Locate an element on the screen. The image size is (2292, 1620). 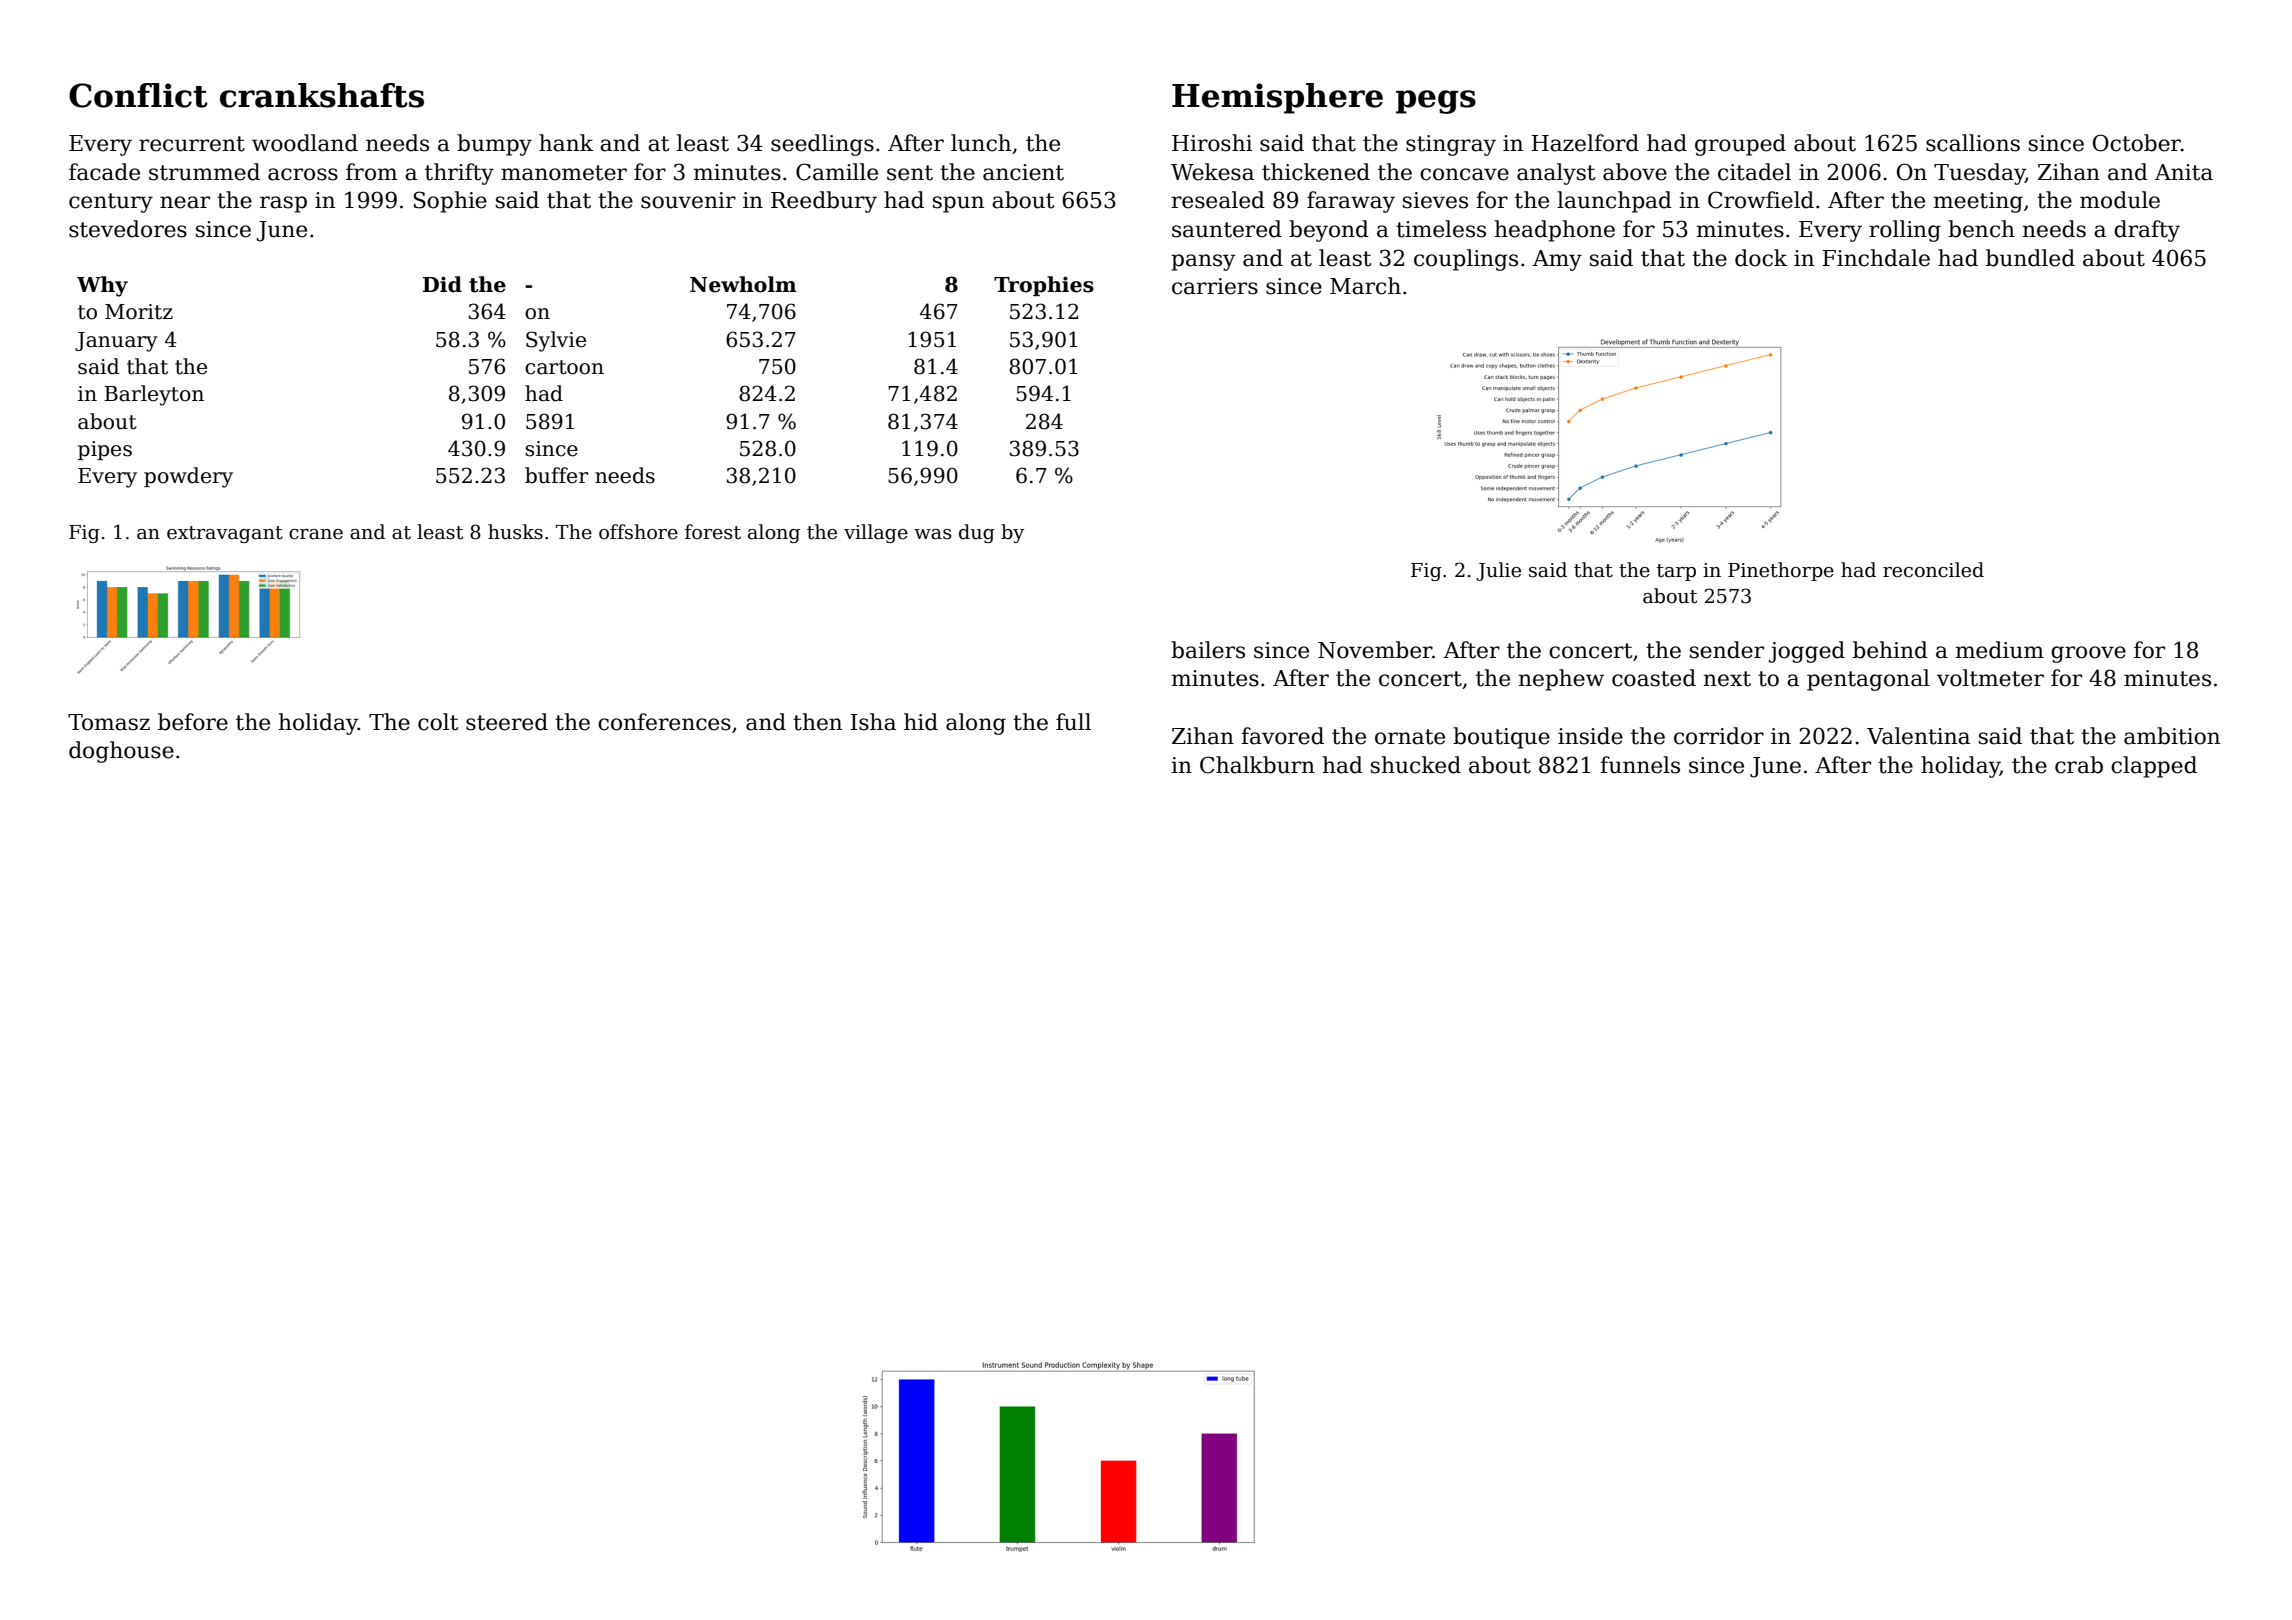
Sophie is located at coordinates (450, 202).
